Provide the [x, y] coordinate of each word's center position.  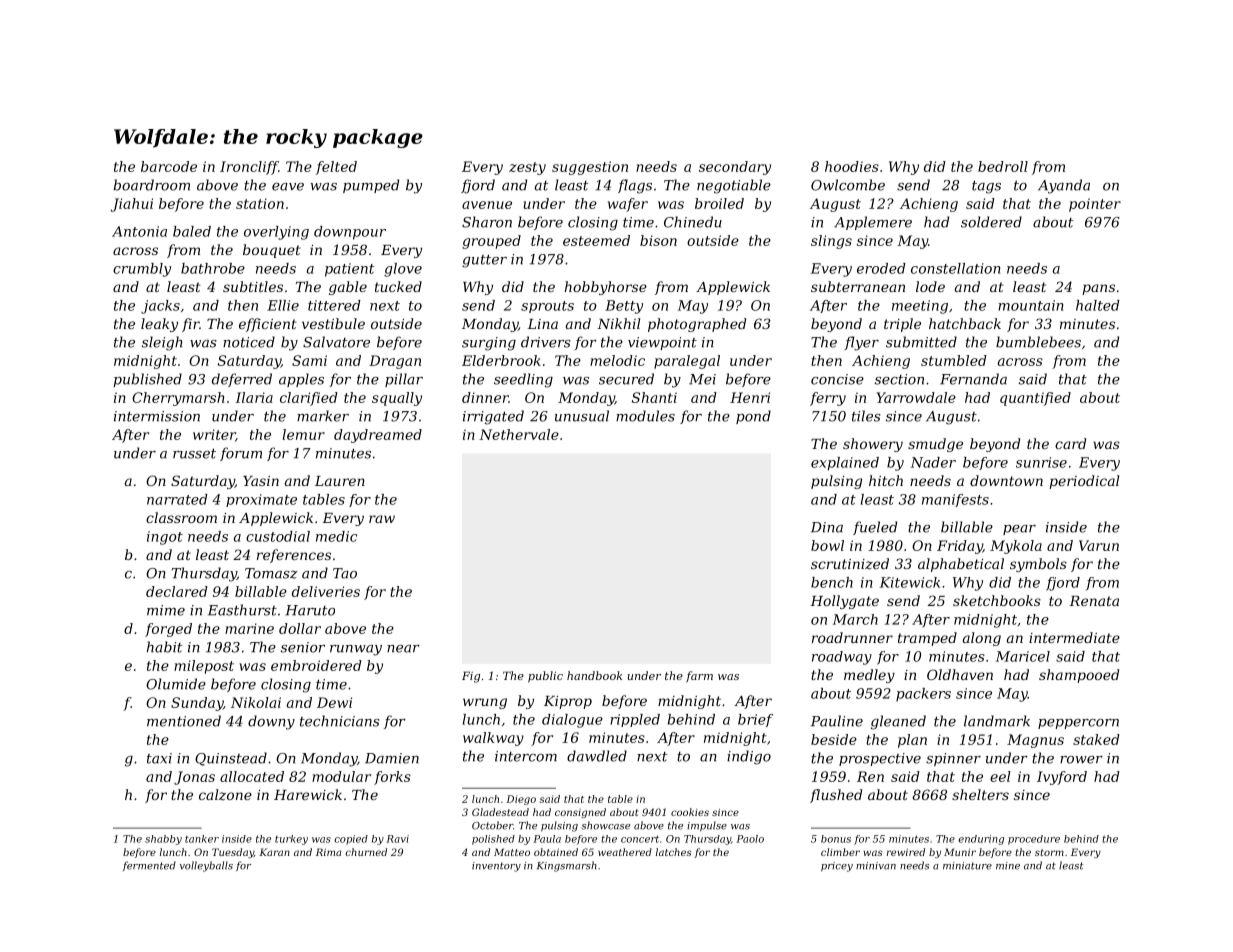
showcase [605, 825]
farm [699, 676]
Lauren [340, 481]
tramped [927, 639]
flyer [861, 343]
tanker [202, 839]
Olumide [176, 684]
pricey [837, 867]
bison [658, 240]
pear [1019, 530]
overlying [276, 233]
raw [382, 519]
